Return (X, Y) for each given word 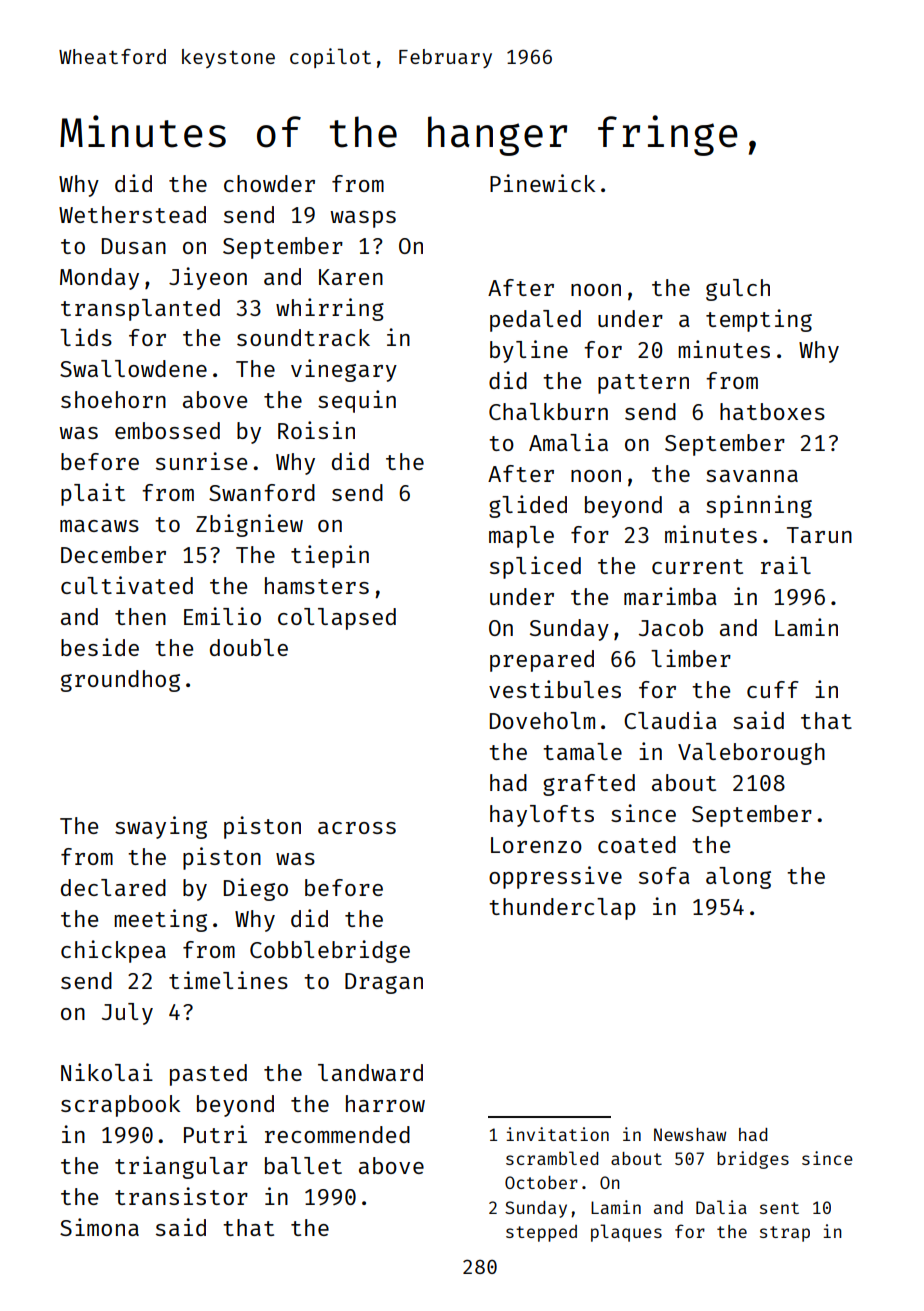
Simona (99, 1227)
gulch (738, 290)
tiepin (330, 556)
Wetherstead (132, 214)
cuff (773, 689)
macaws (99, 526)
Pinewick (542, 183)
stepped (541, 1233)
